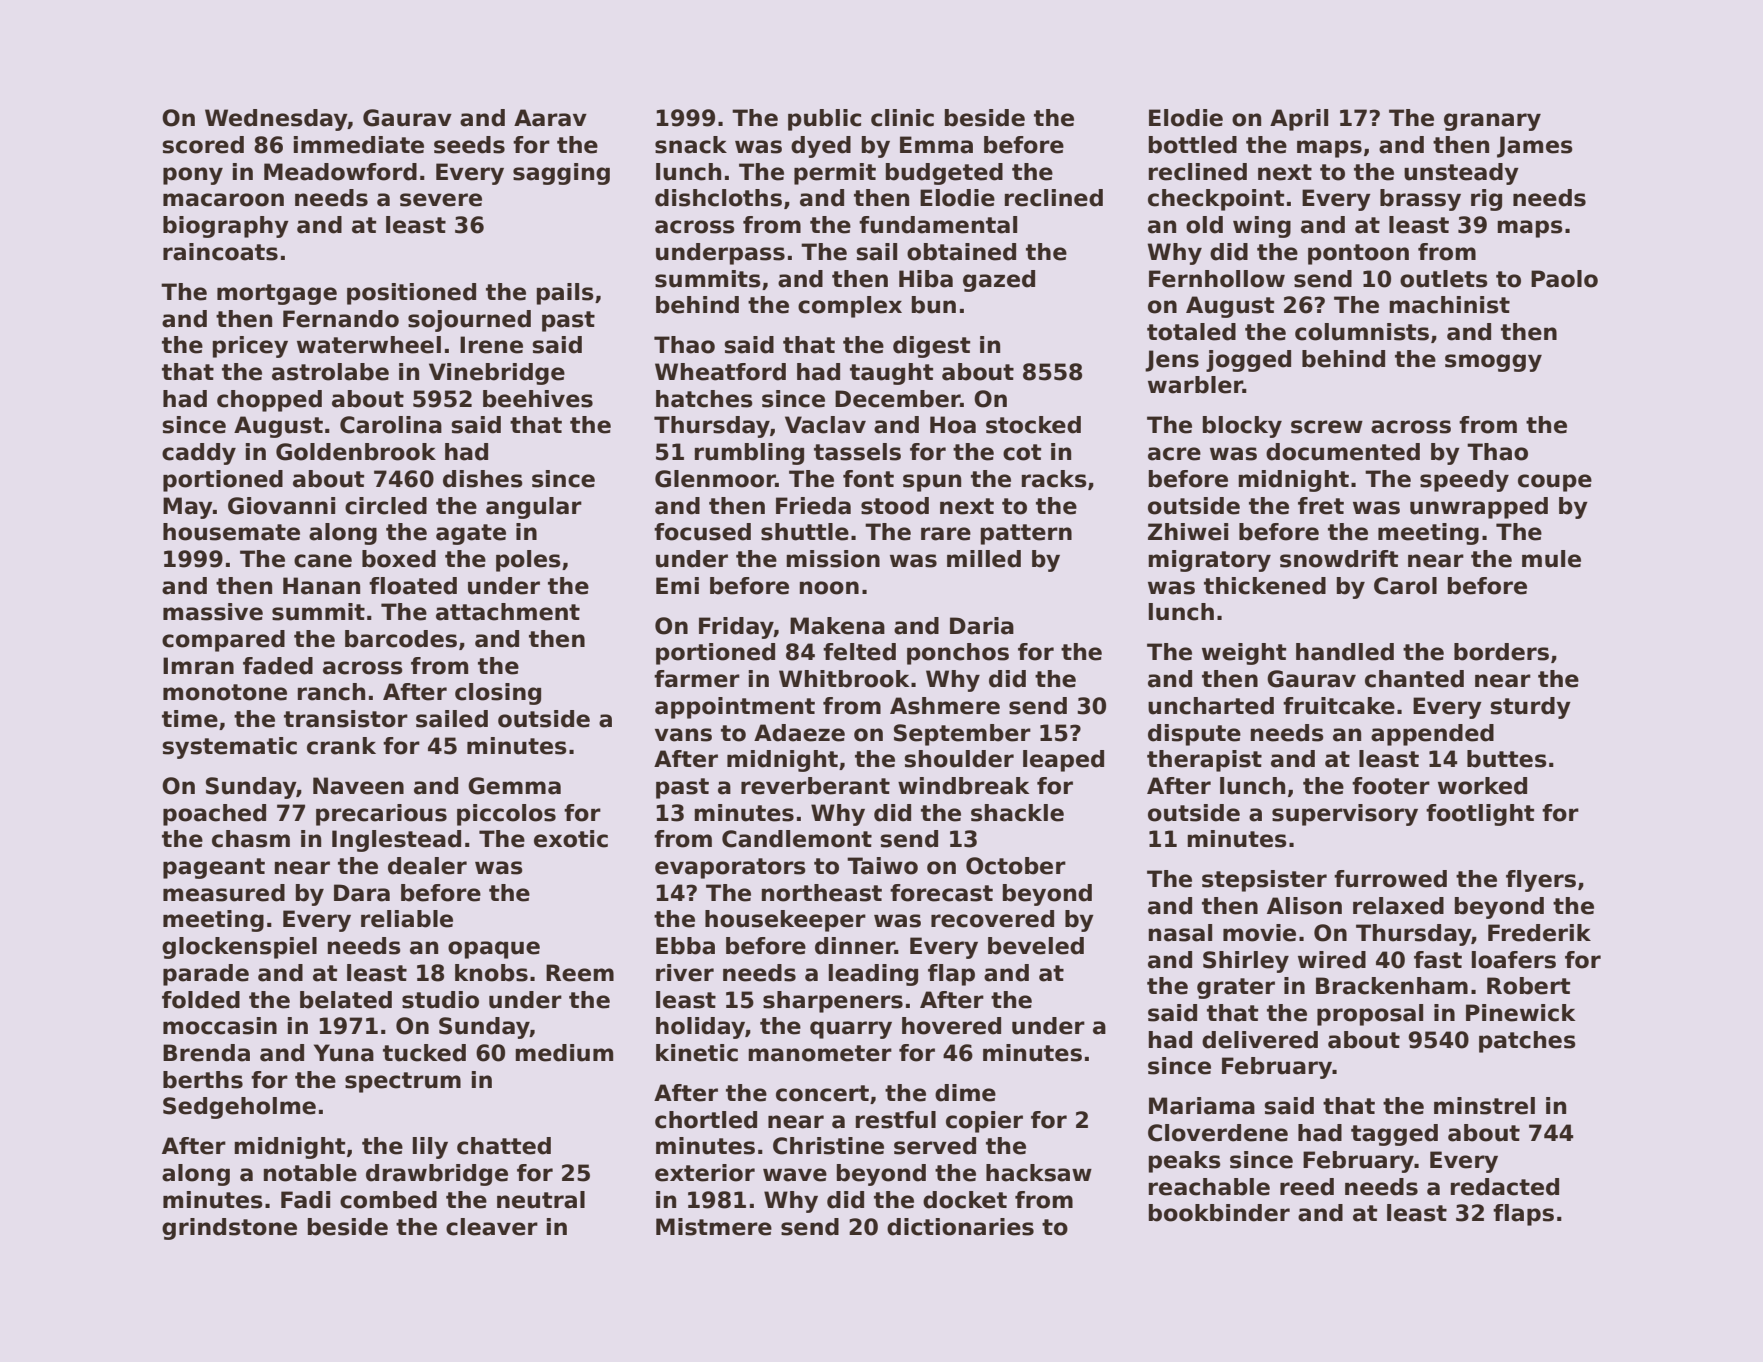  Describe the element at coordinates (276, 120) in the screenshot. I see `Wednesday` at that location.
